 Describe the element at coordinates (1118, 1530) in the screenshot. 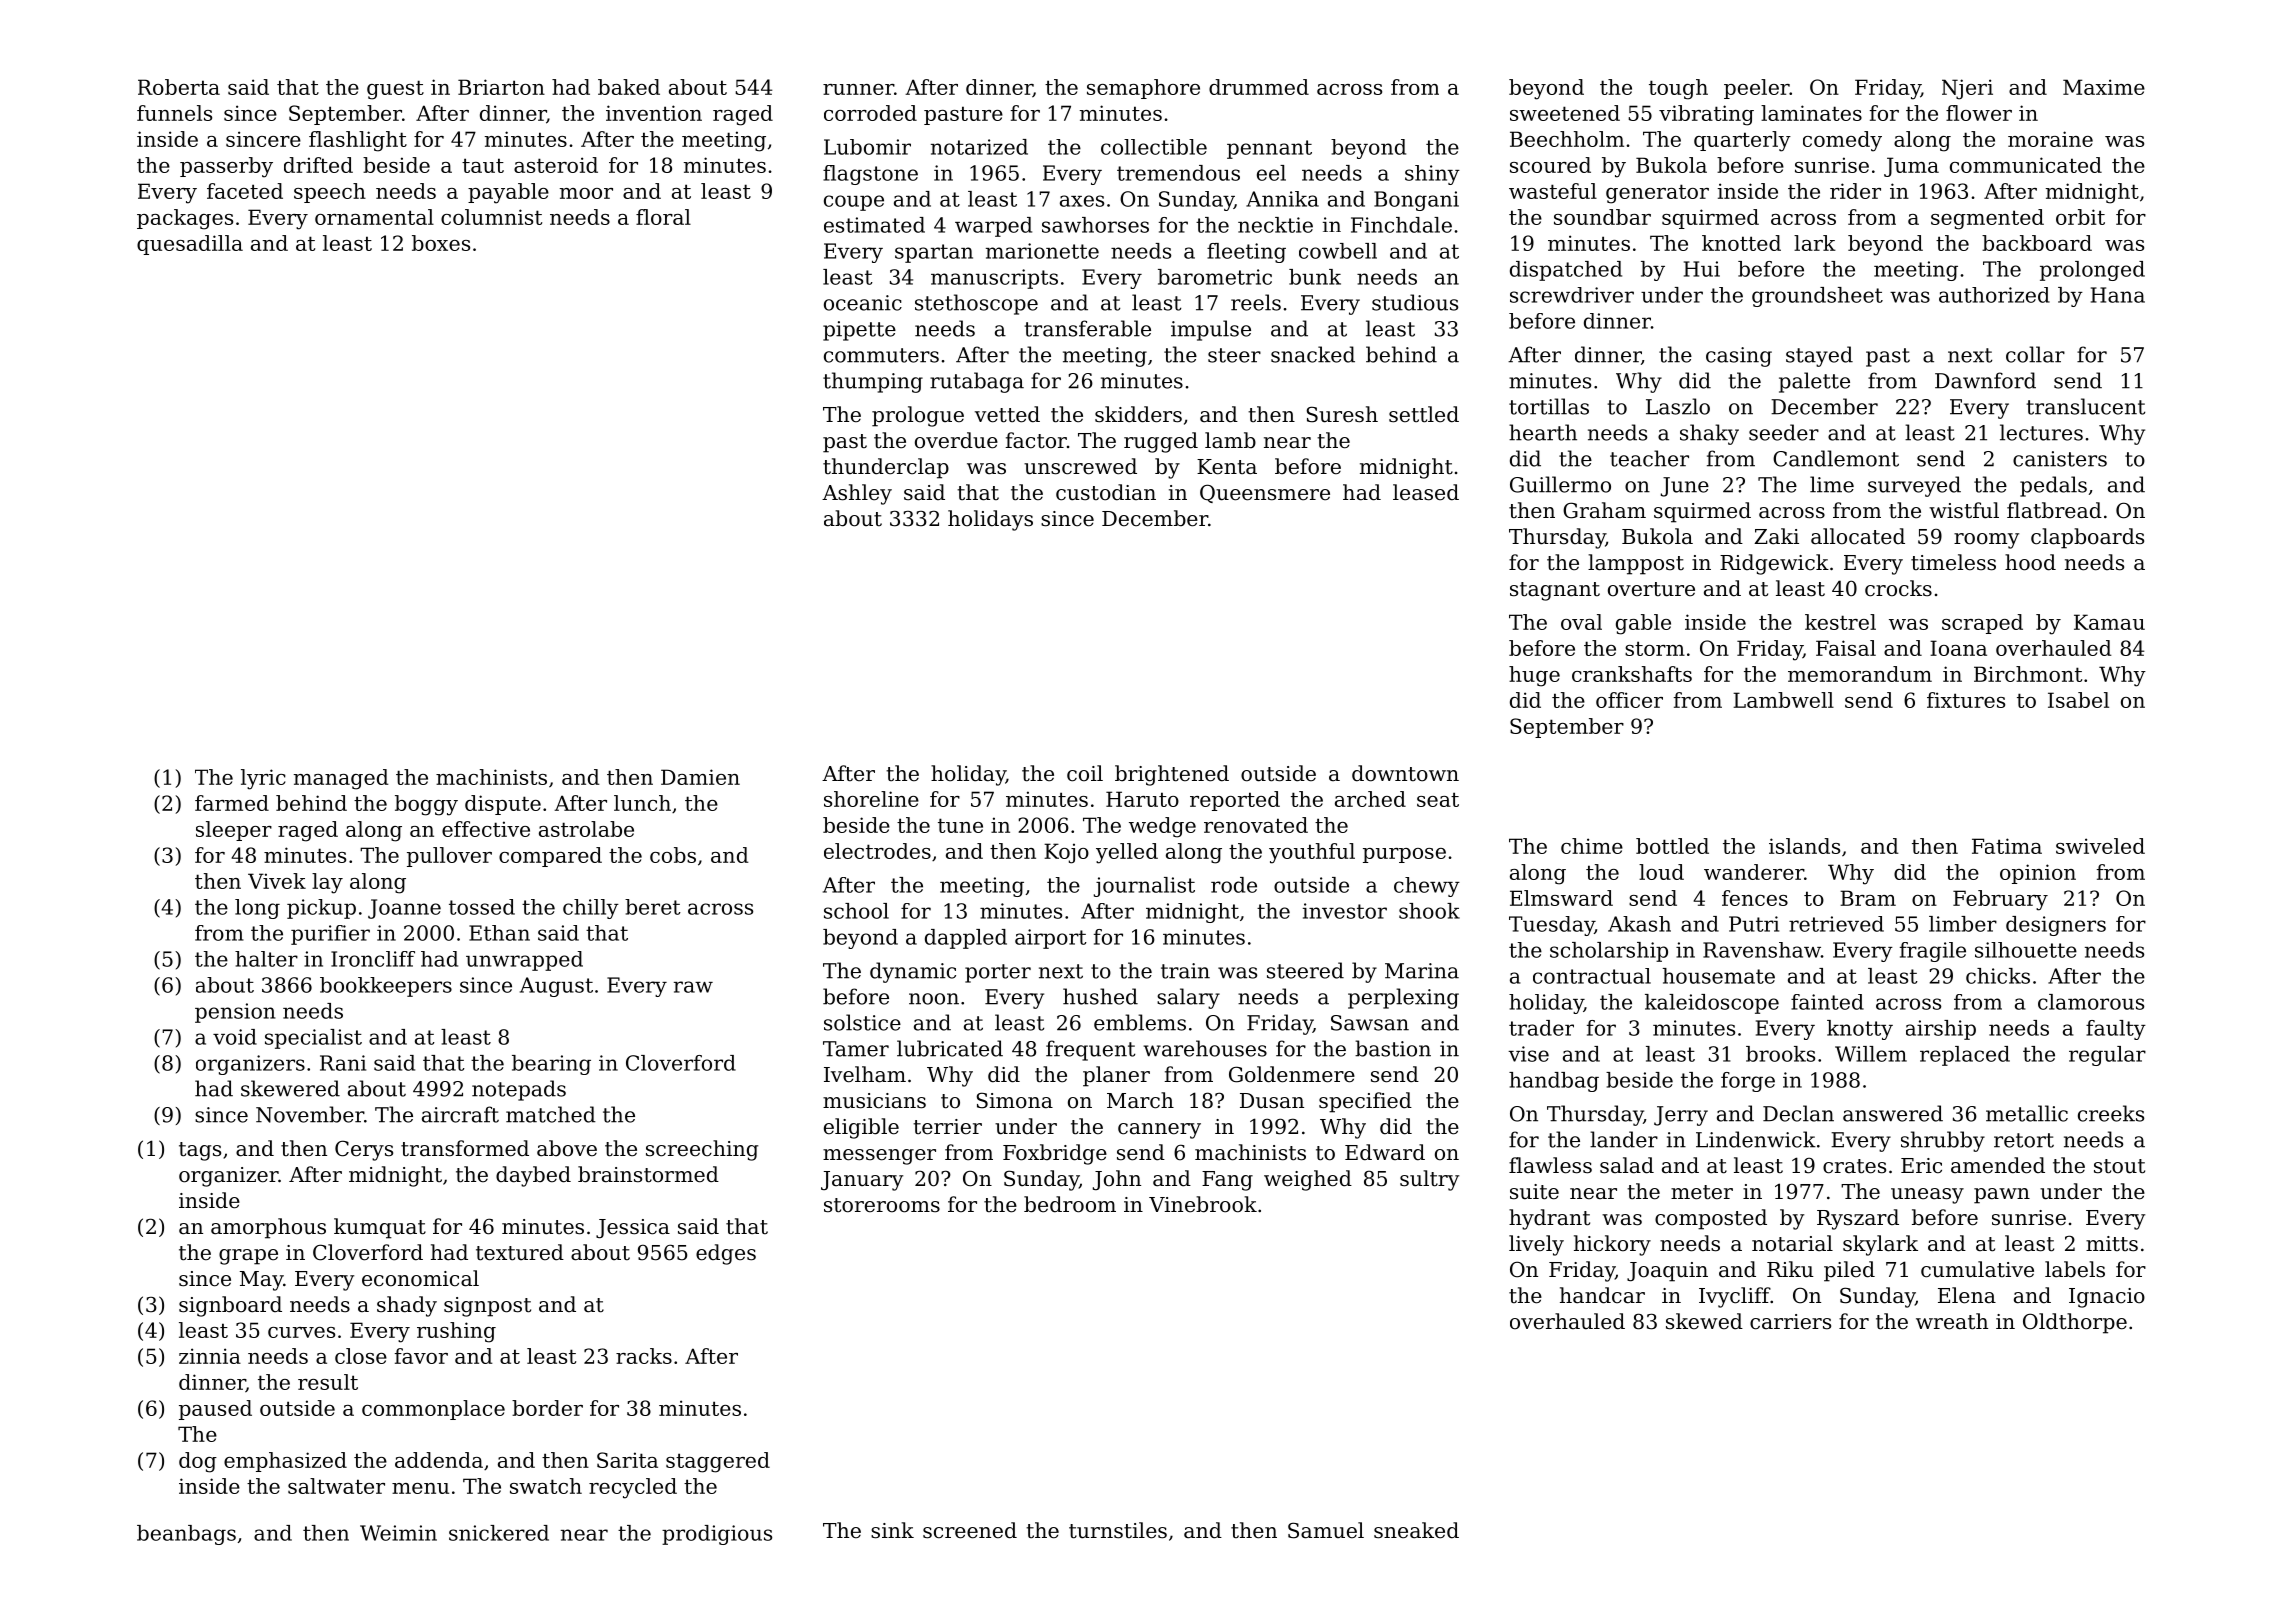

I see `turnstiles` at that location.
